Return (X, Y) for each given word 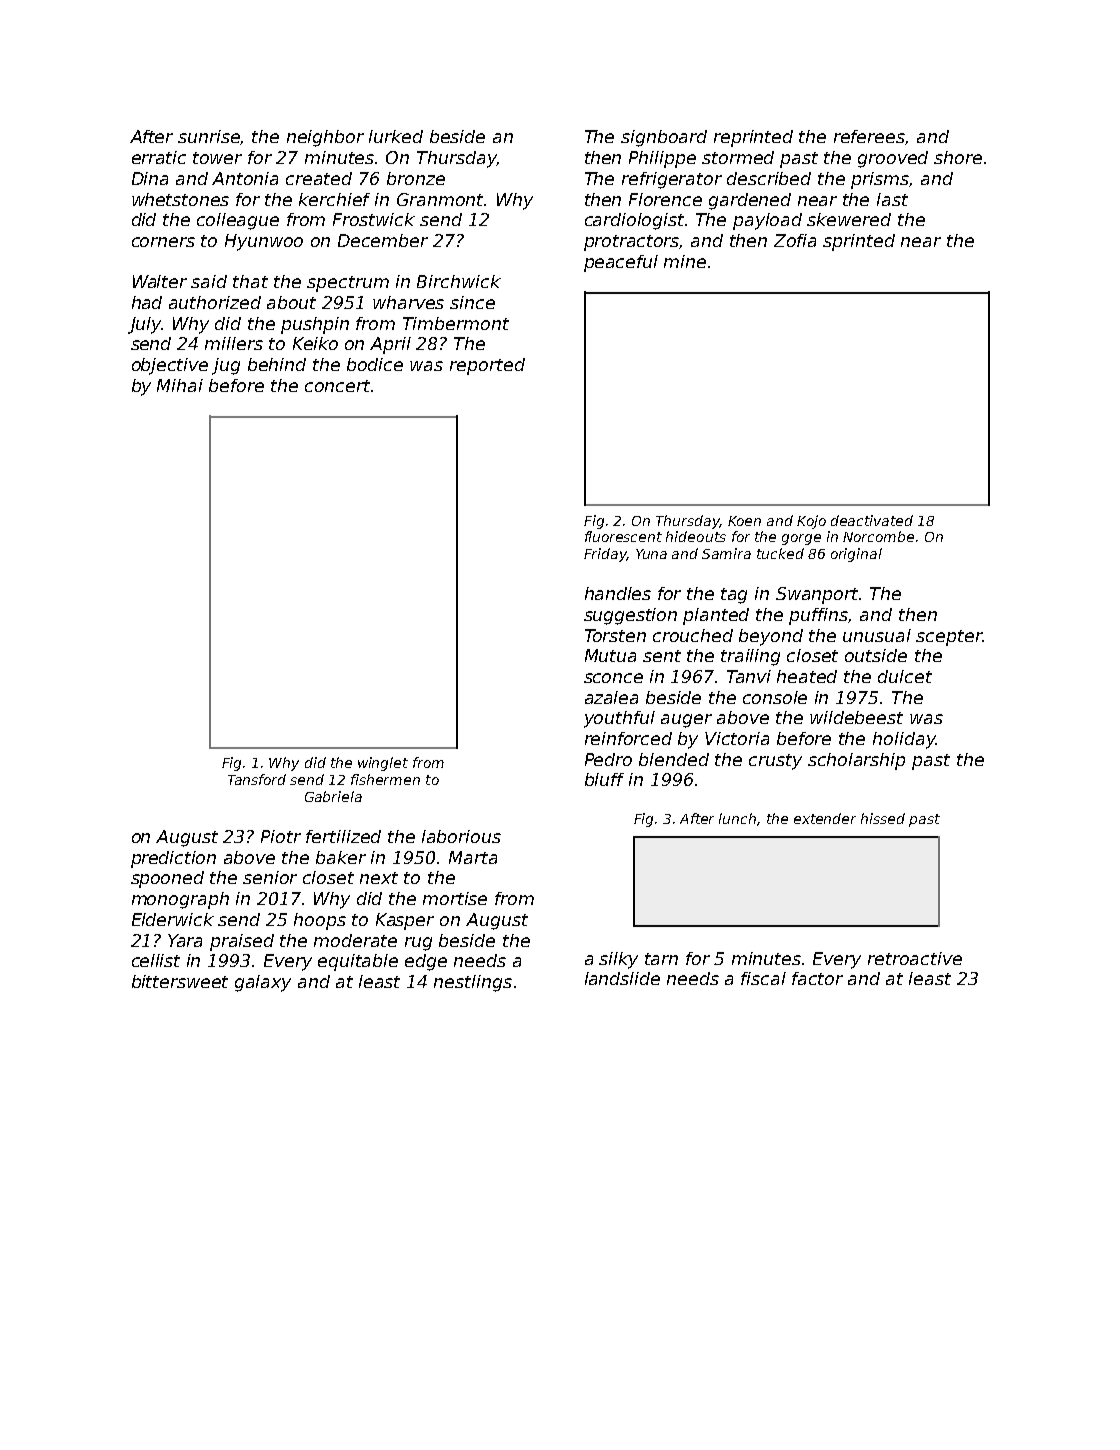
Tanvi (749, 676)
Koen (744, 521)
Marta (473, 857)
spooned (167, 879)
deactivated (872, 520)
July (145, 325)
